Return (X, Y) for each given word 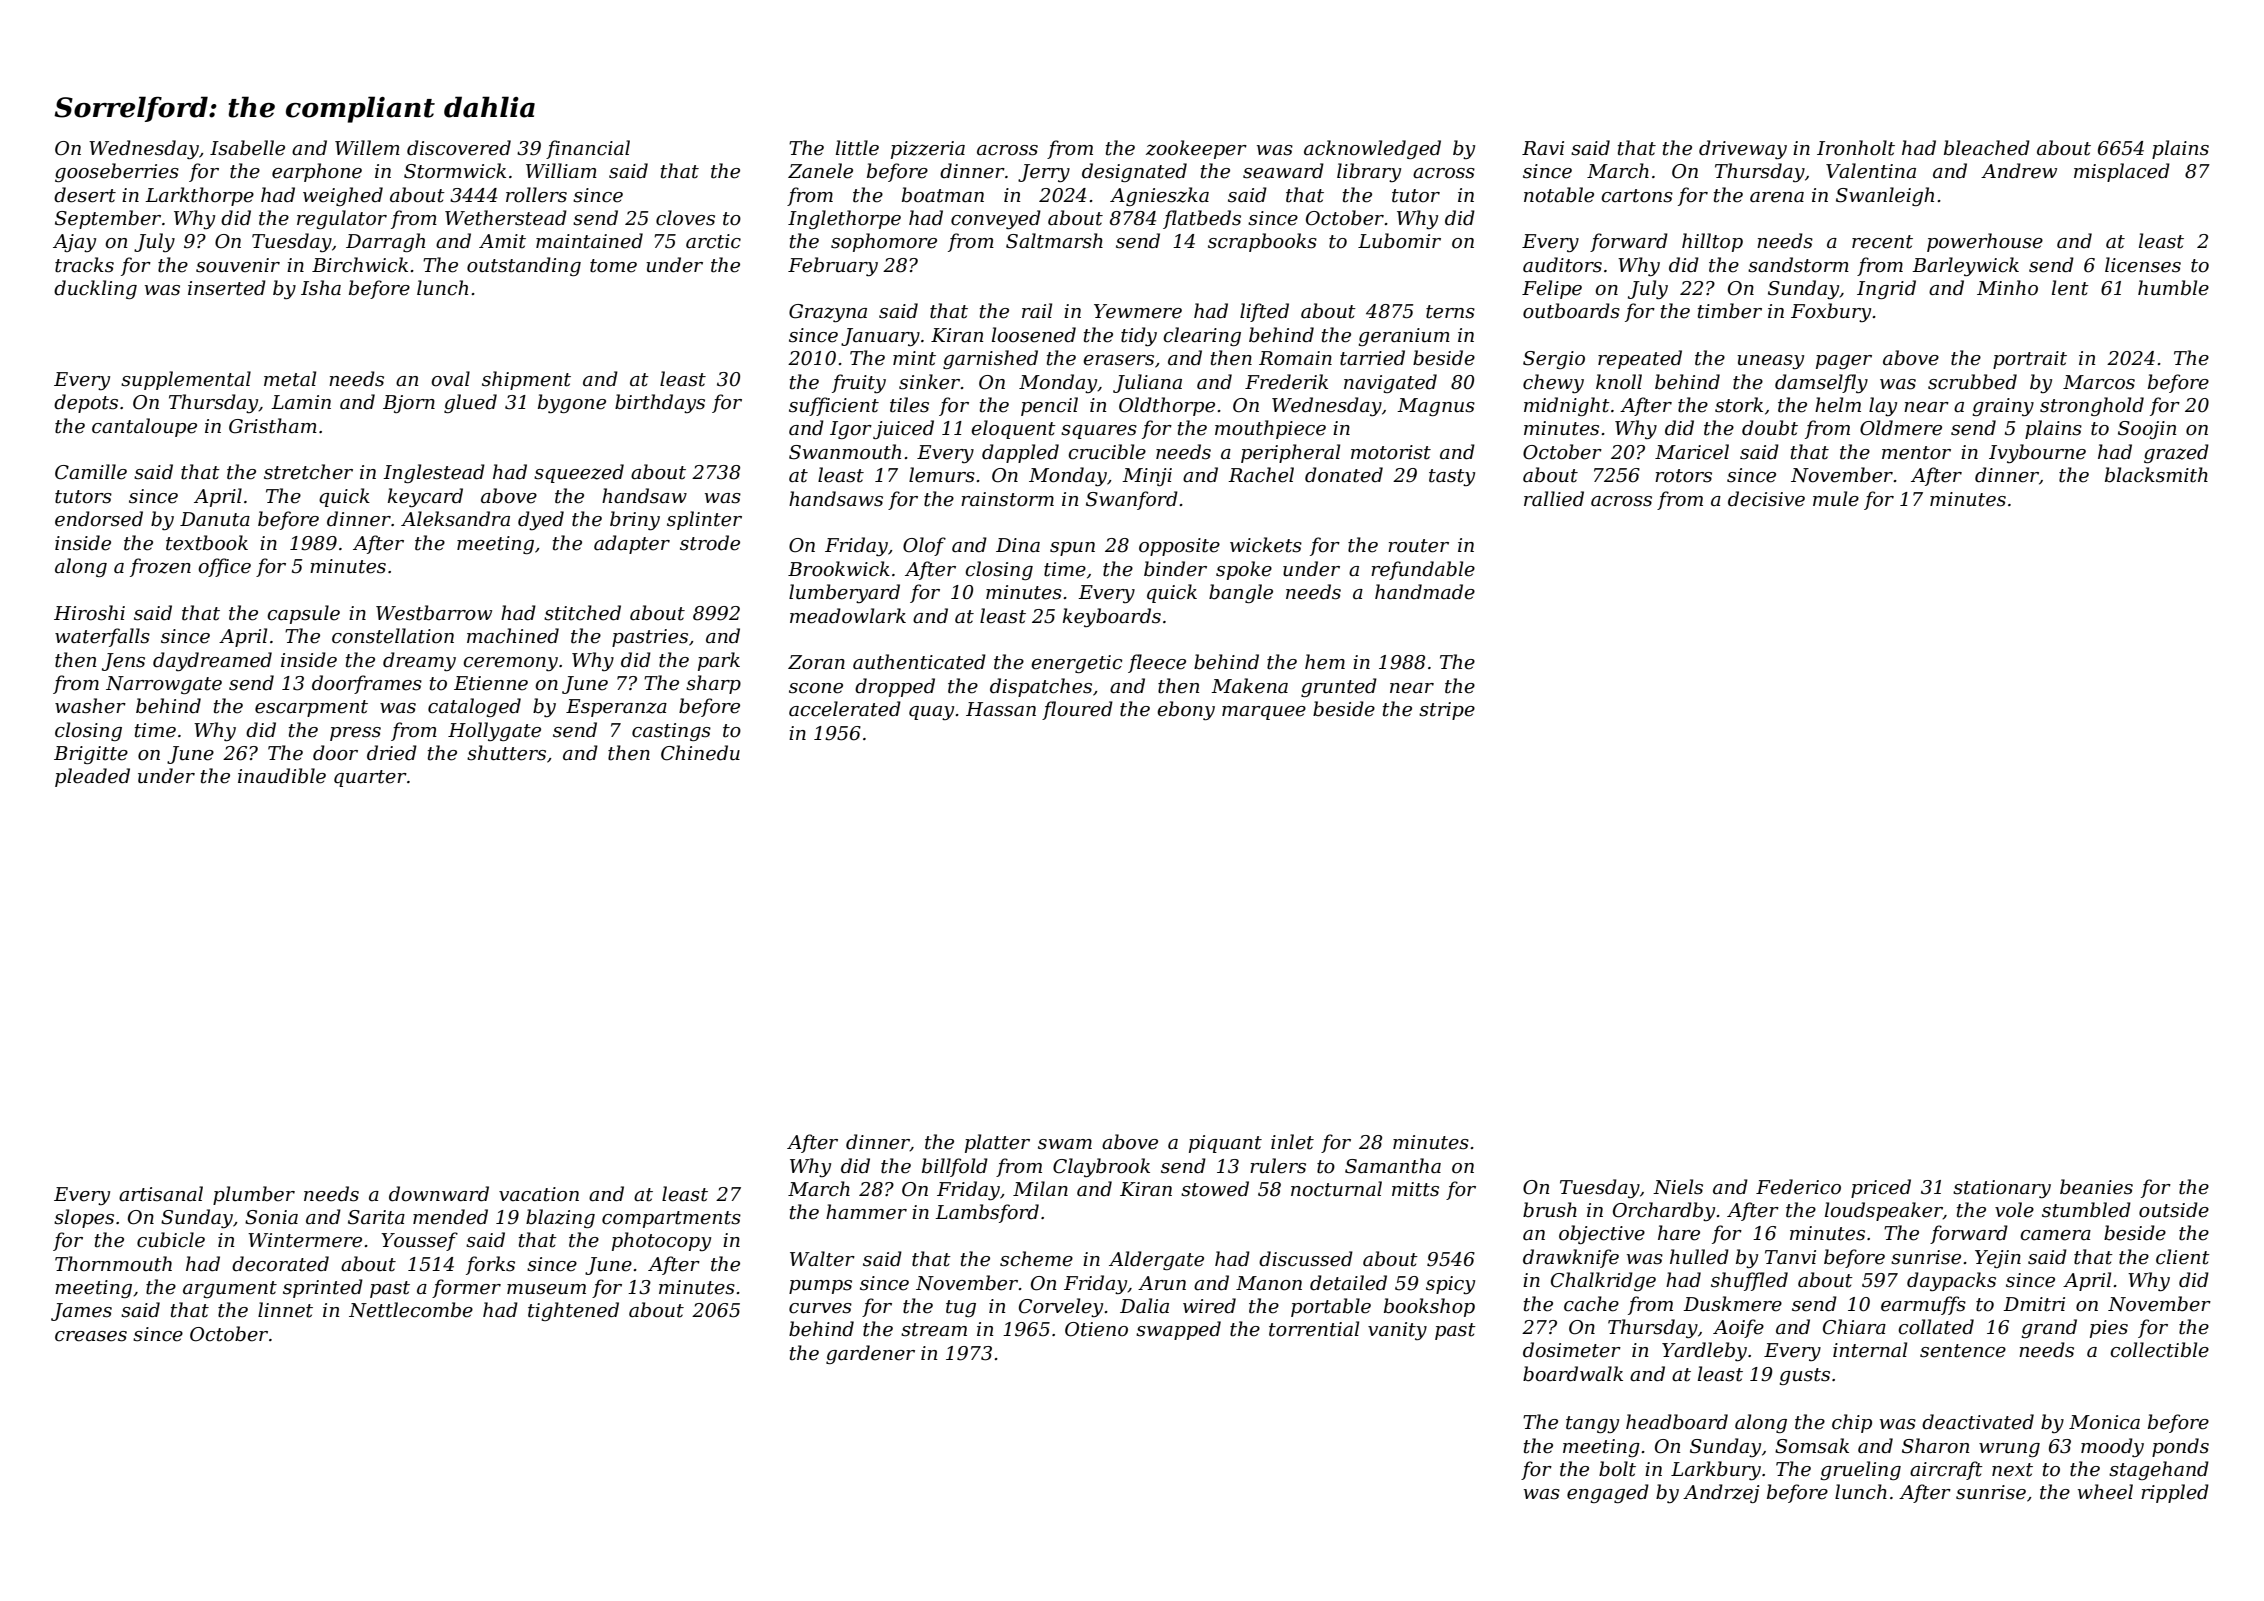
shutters (506, 753)
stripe (1447, 711)
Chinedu (700, 753)
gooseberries (117, 172)
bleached (1987, 148)
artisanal (161, 1194)
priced (1881, 1188)
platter (997, 1143)
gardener (870, 1354)
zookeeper (1196, 149)
